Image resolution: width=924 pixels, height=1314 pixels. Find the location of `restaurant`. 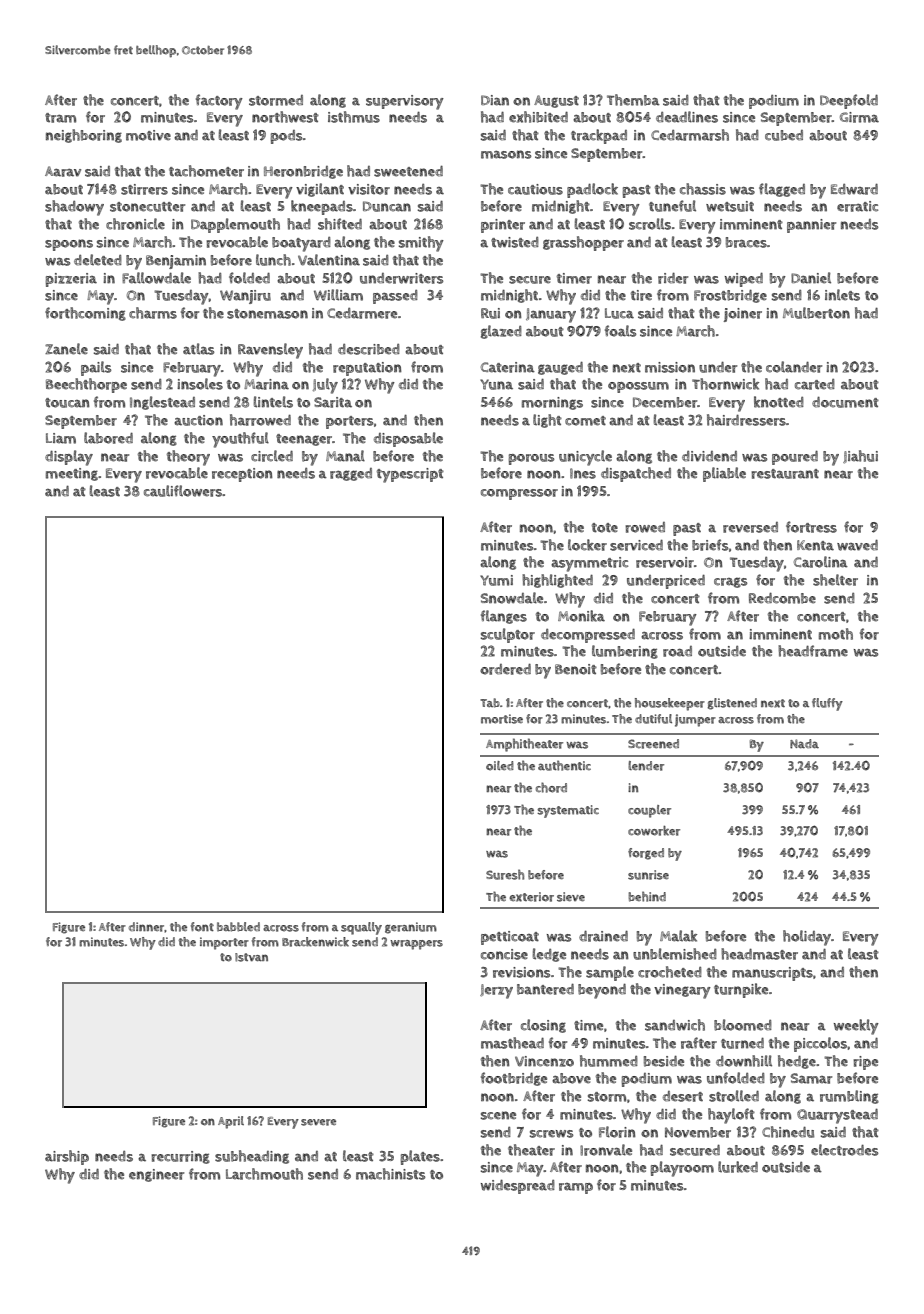

restaurant is located at coordinates (785, 474).
